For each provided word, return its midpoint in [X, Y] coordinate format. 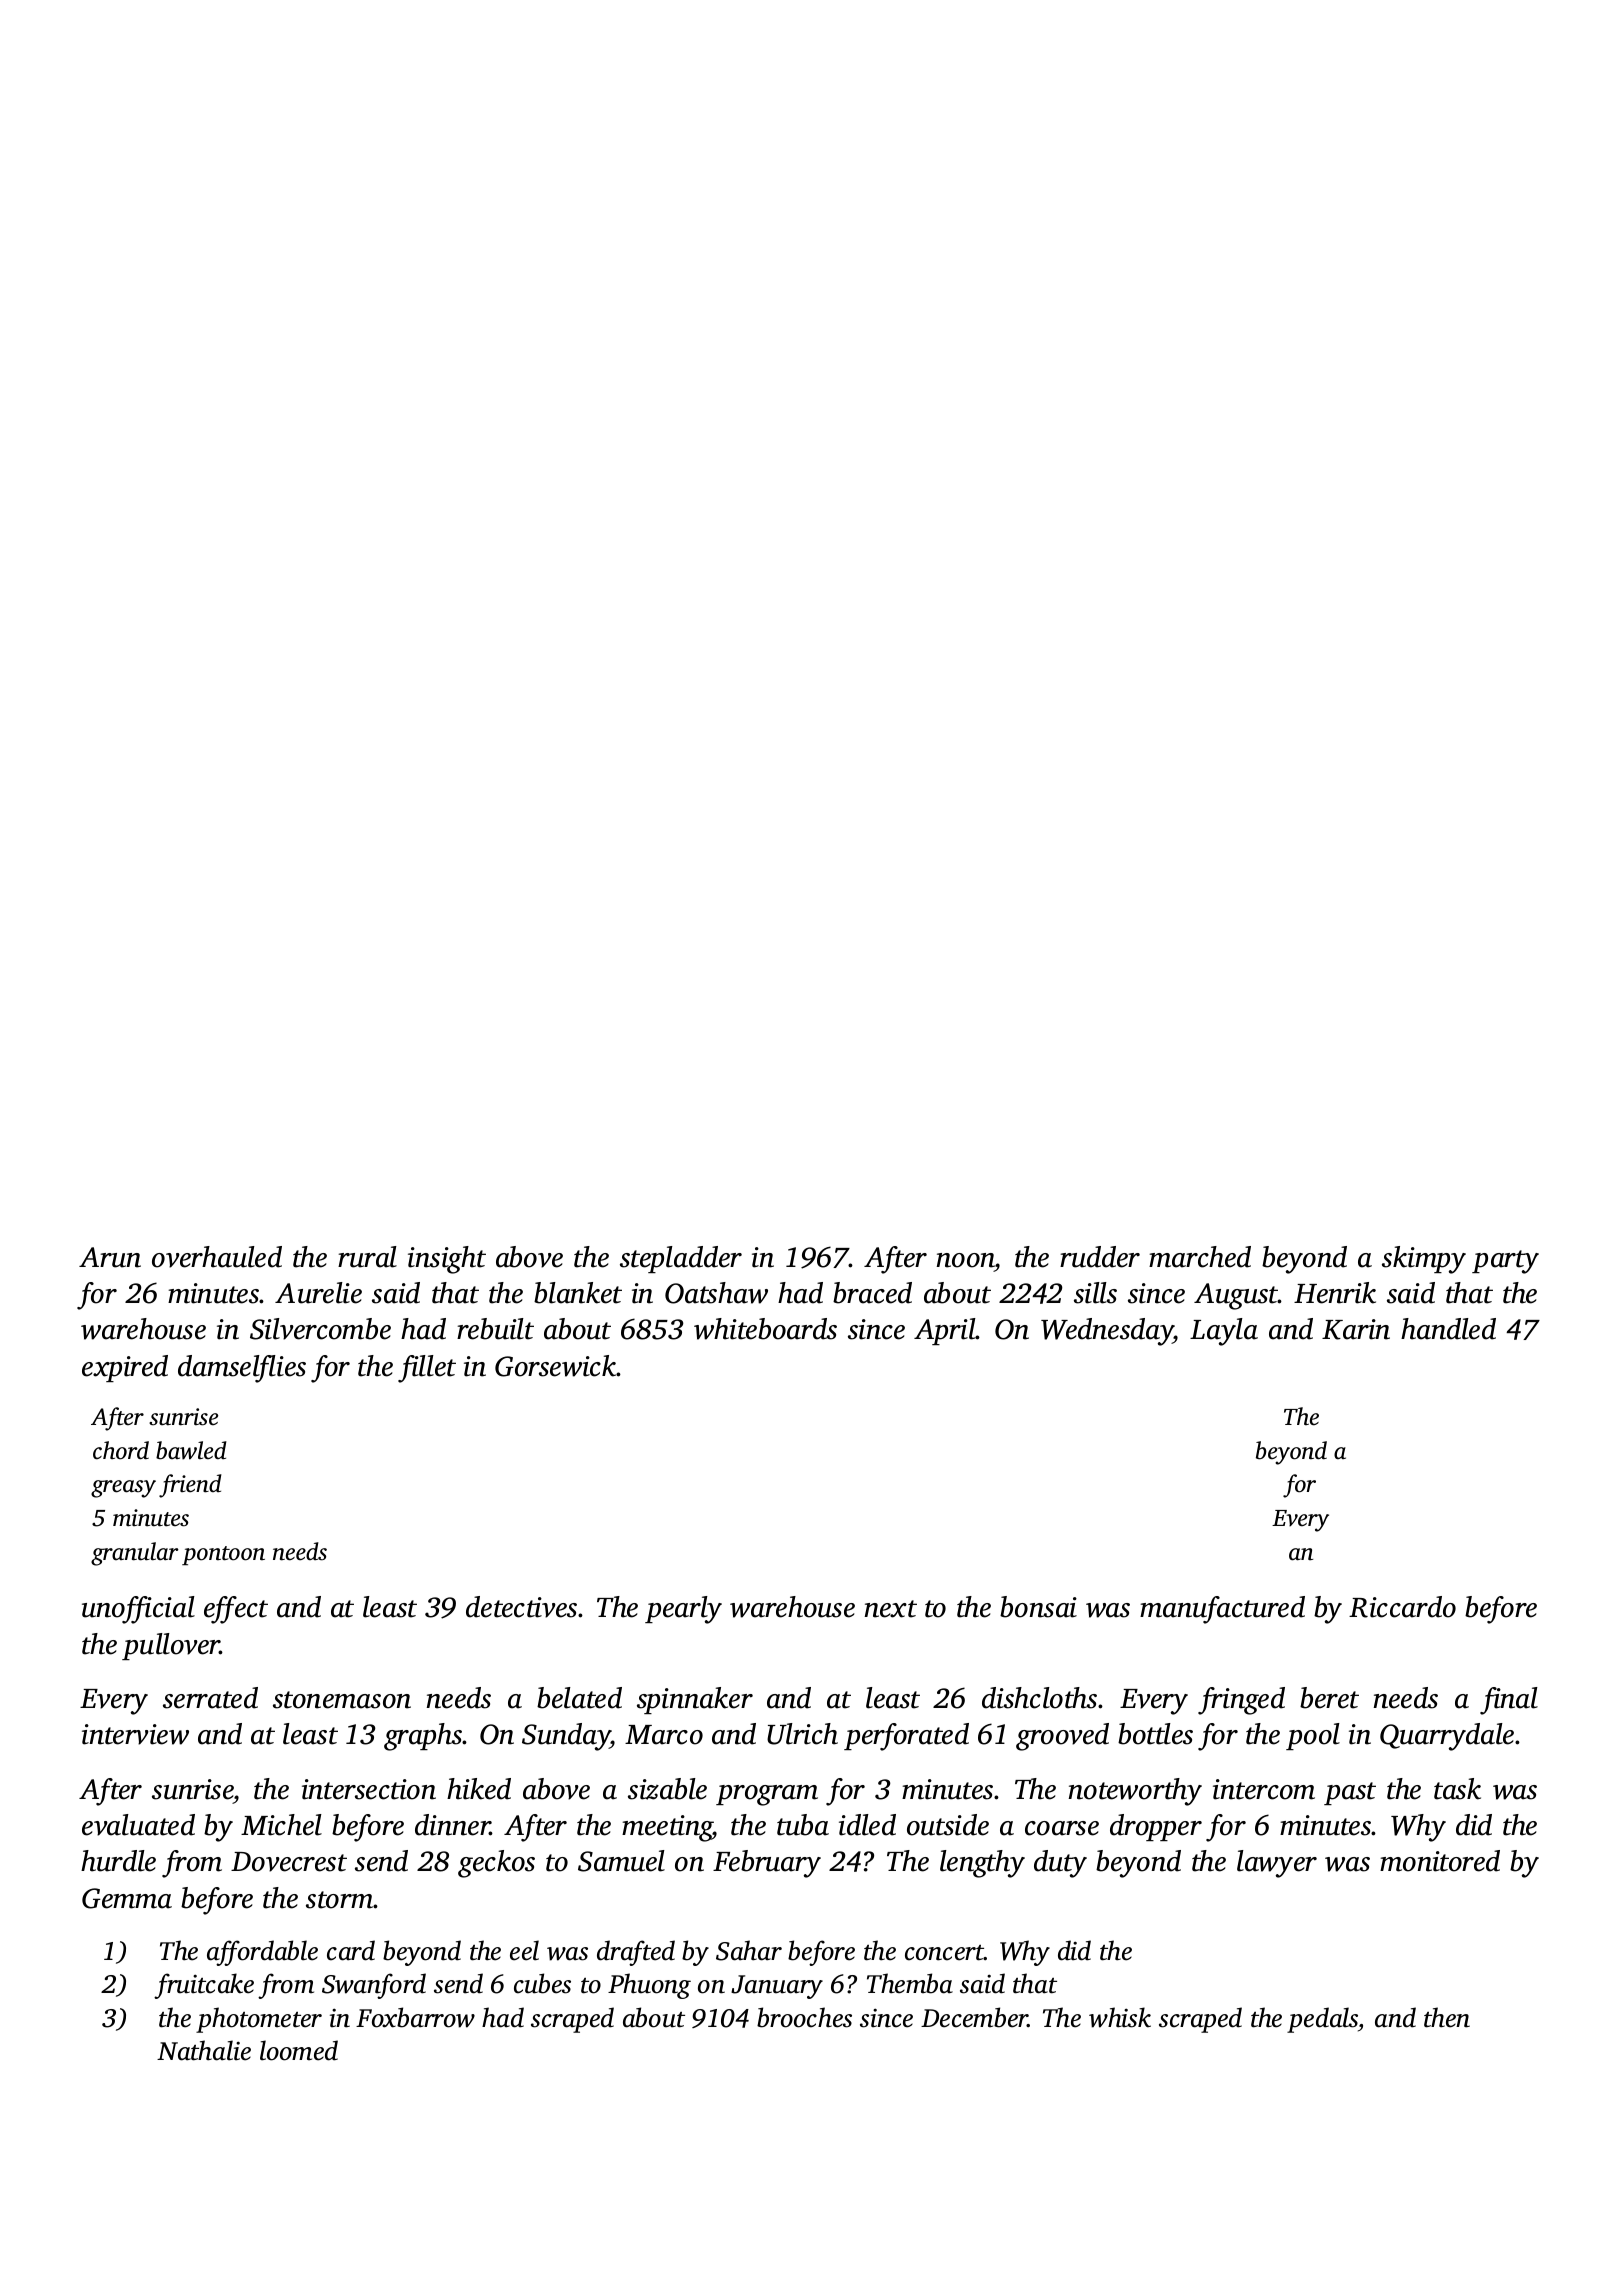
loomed [299, 2050]
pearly [683, 1610]
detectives [522, 1607]
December [974, 2017]
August [1236, 1296]
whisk [1120, 2017]
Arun [110, 1257]
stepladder [681, 1259]
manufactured [1222, 1610]
